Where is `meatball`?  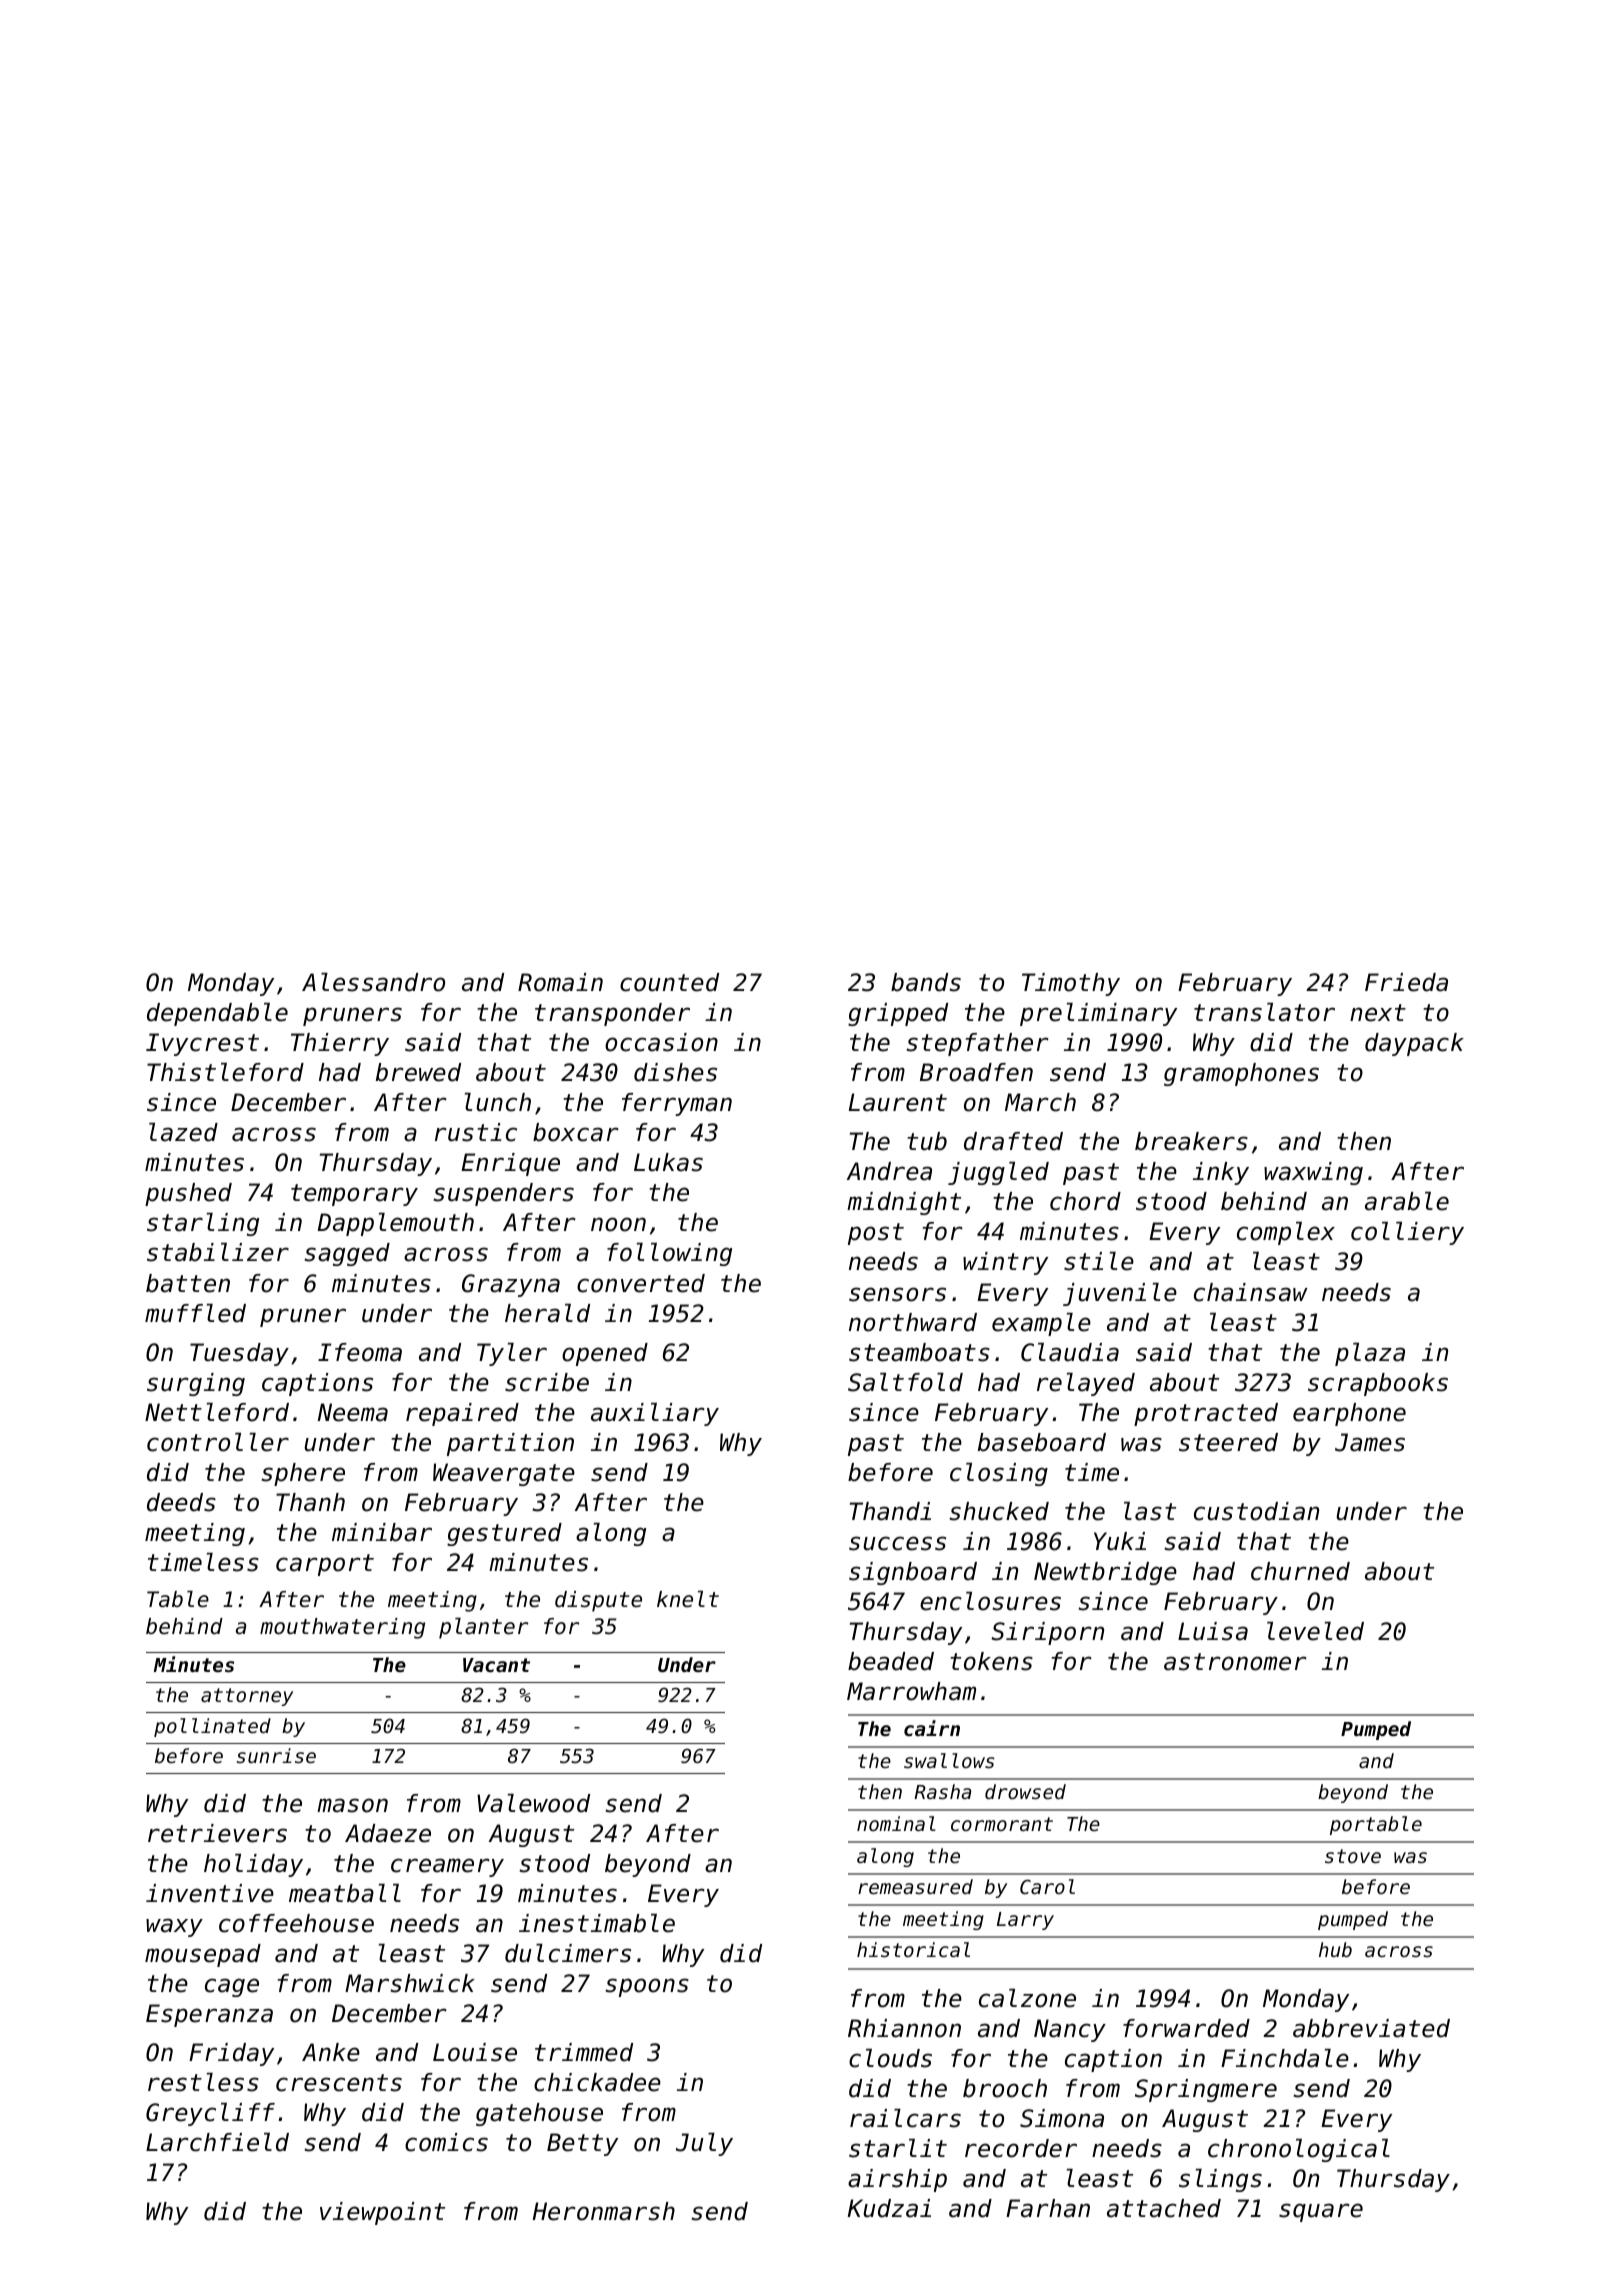 meatball is located at coordinates (345, 1893).
